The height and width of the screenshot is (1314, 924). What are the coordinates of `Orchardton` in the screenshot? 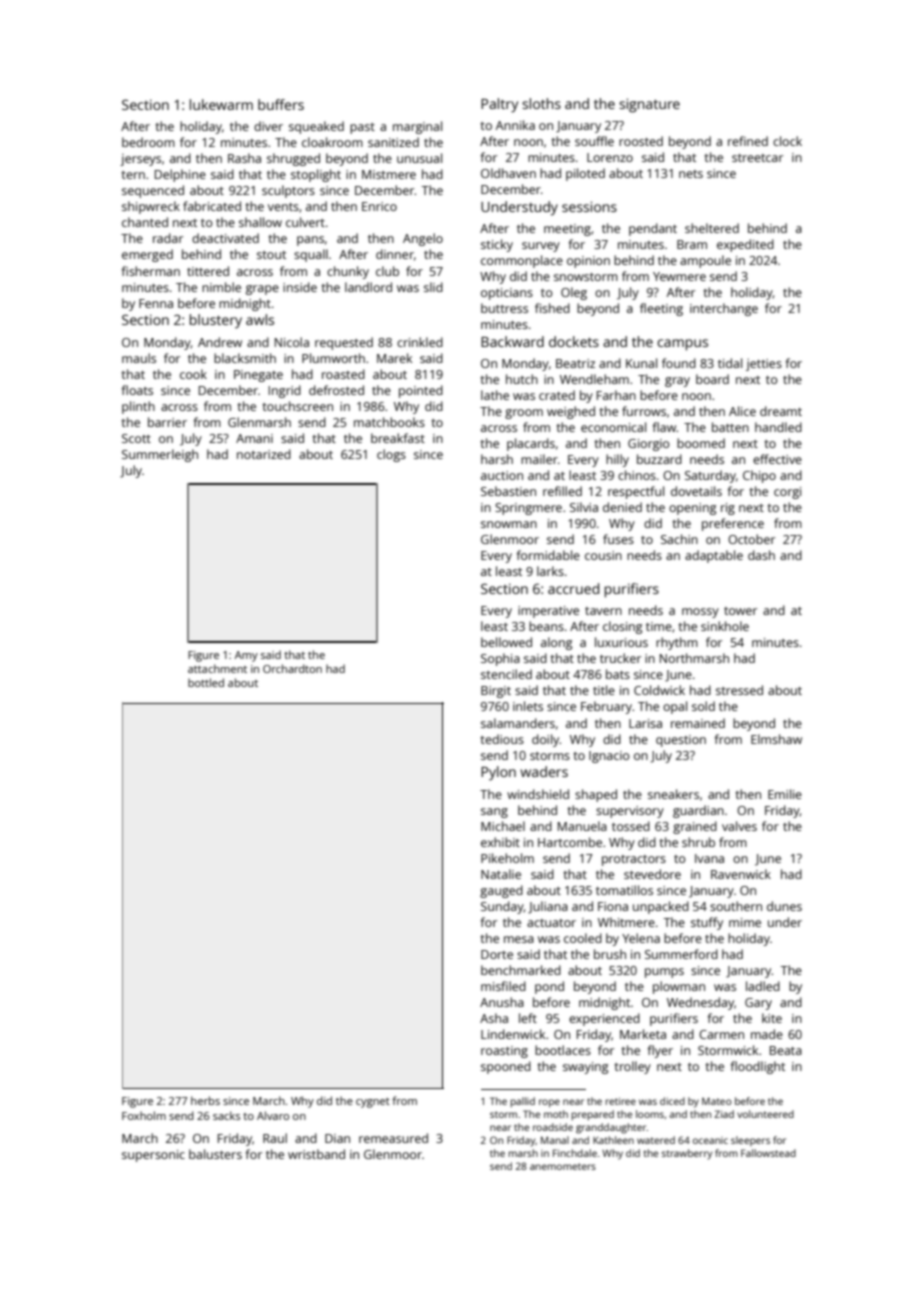 It's located at (292, 668).
